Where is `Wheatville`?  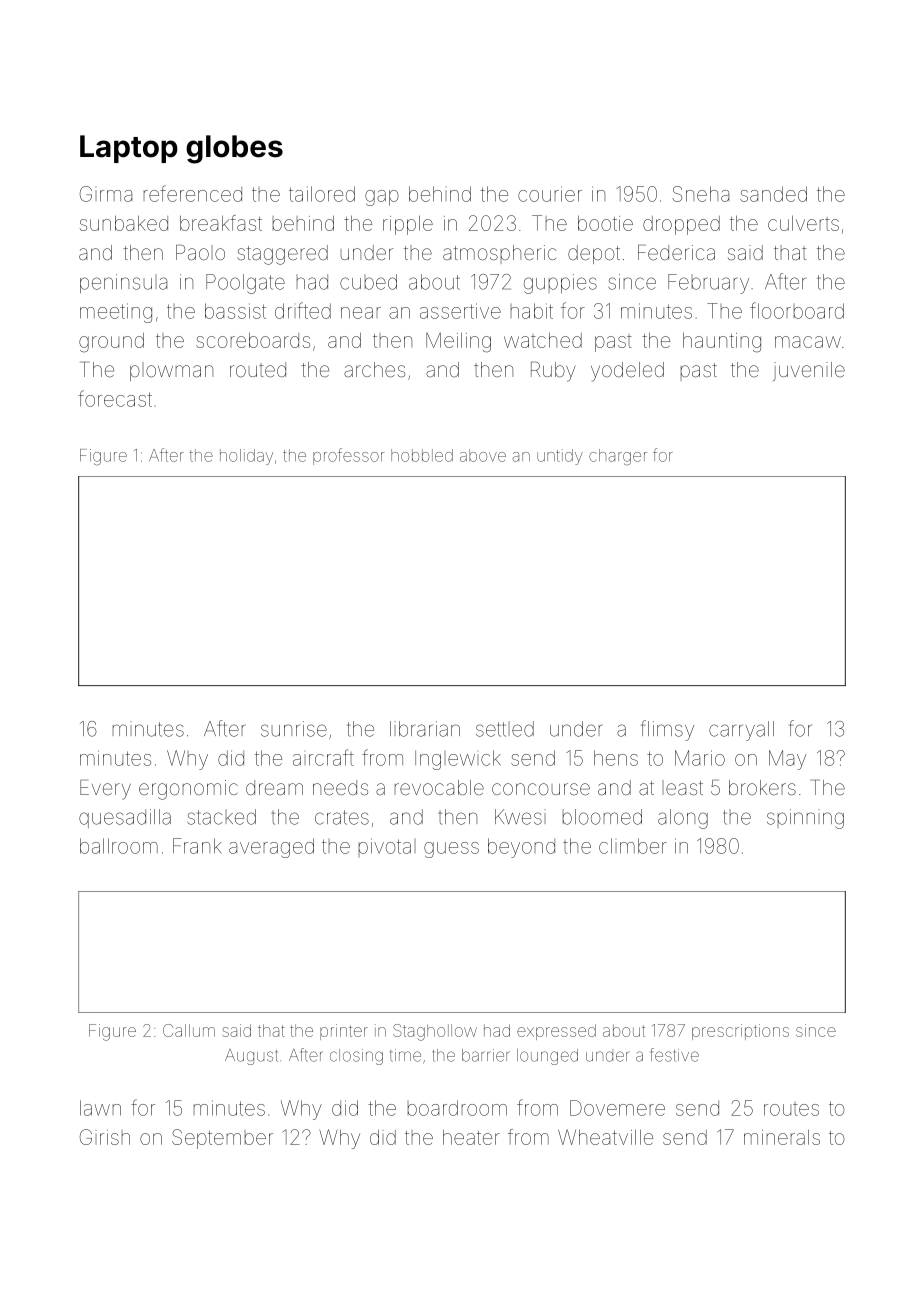
Wheatville is located at coordinates (605, 1137).
